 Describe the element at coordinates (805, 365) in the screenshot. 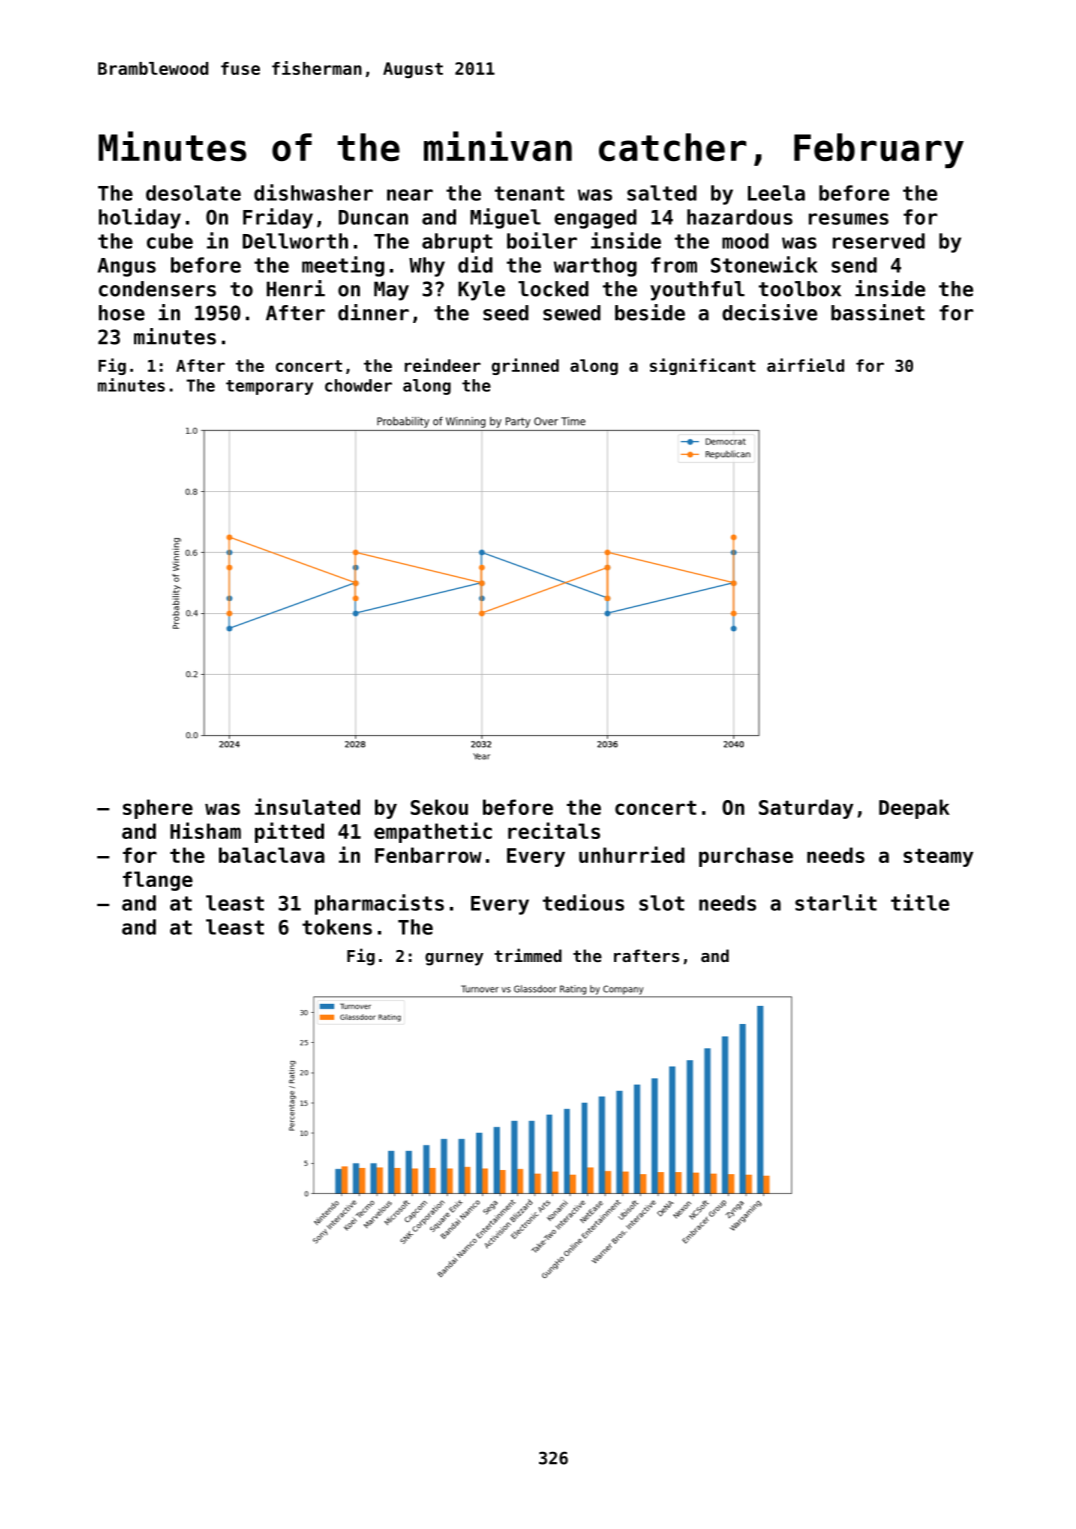

I see `airfield` at that location.
